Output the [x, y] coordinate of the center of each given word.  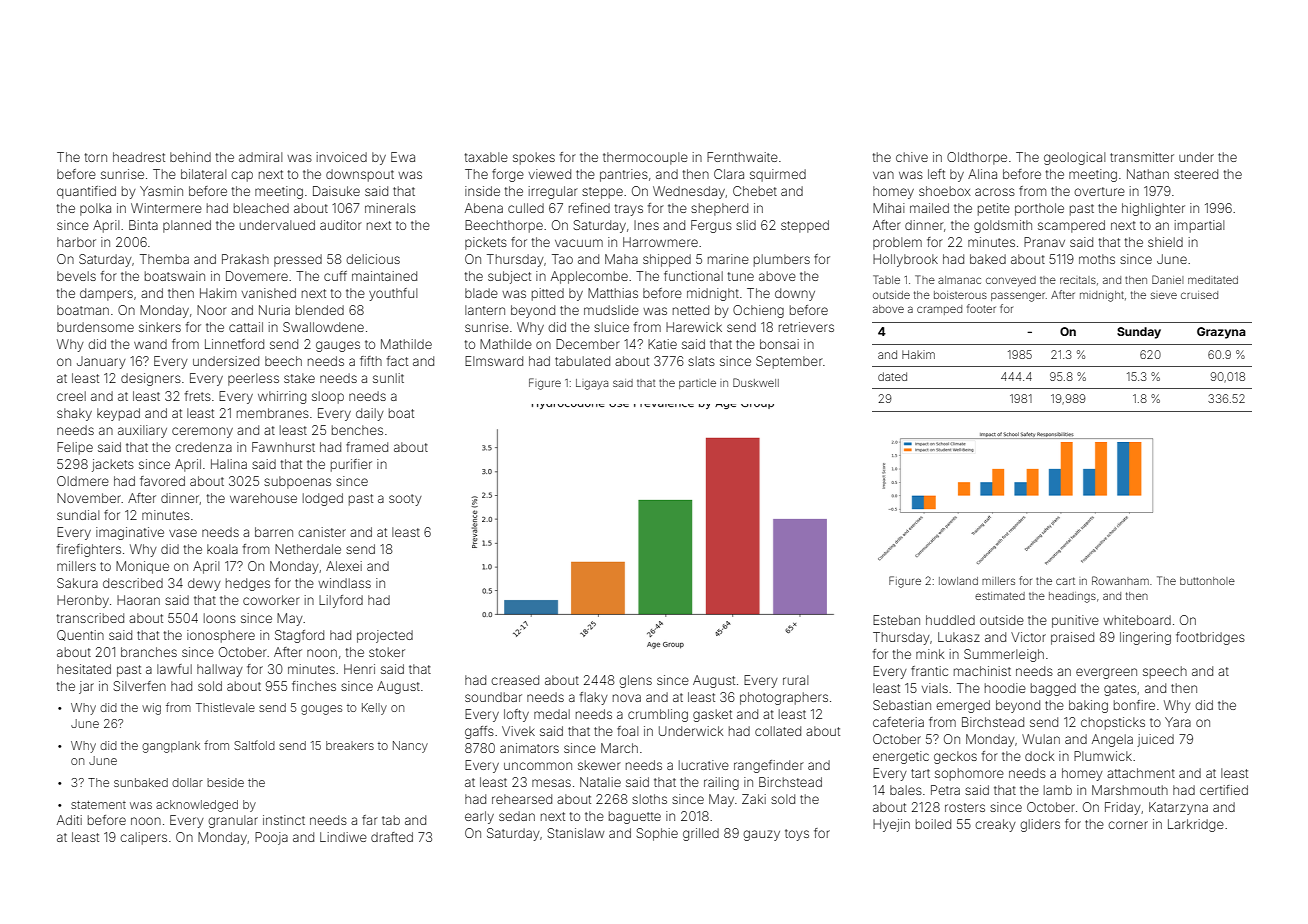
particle [697, 384]
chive [912, 157]
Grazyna [1221, 333]
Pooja [271, 838]
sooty [405, 500]
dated [892, 376]
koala [222, 549]
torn [96, 157]
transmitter [1142, 157]
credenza [203, 447]
